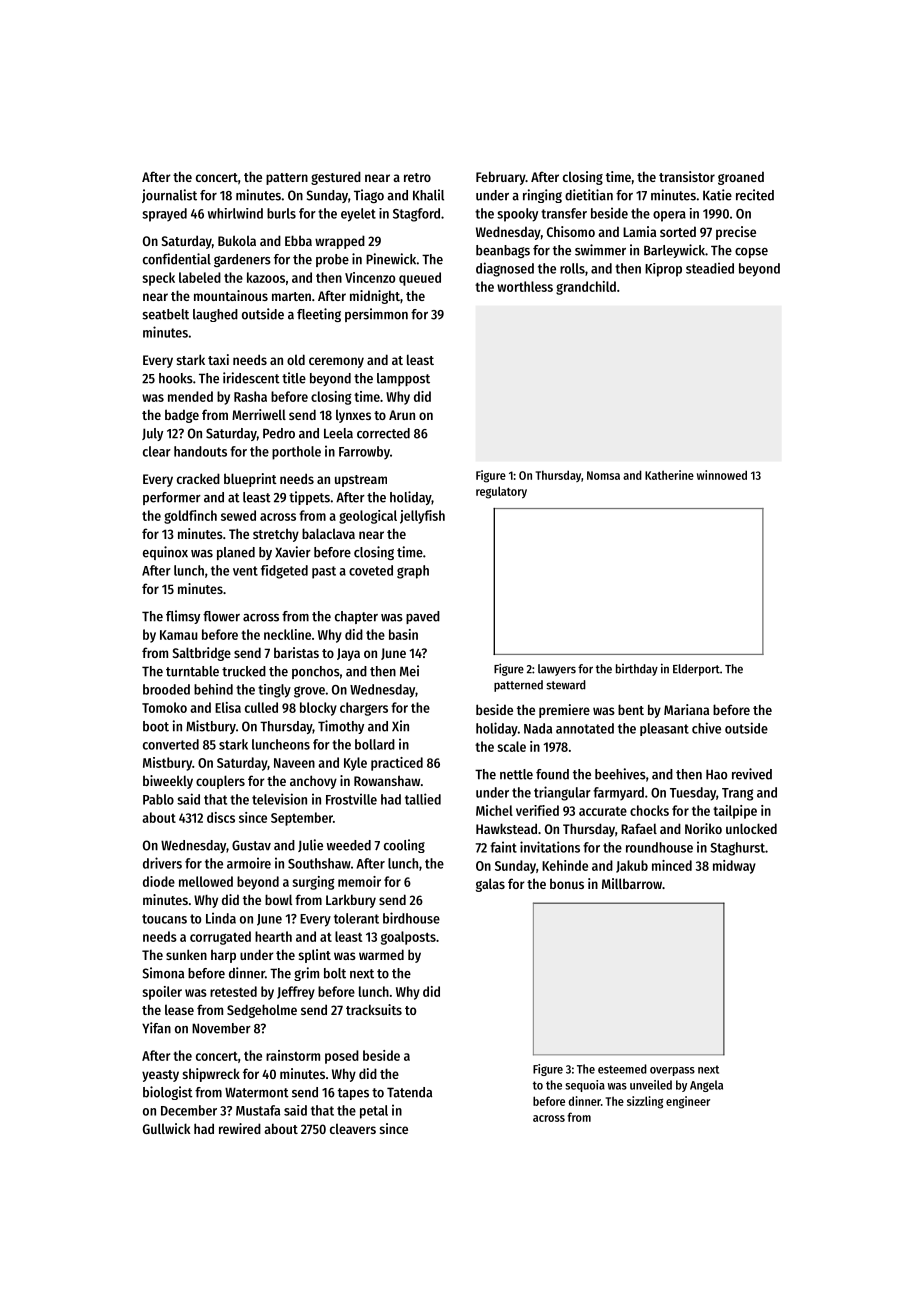  I want to click on esteemed, so click(622, 1069).
